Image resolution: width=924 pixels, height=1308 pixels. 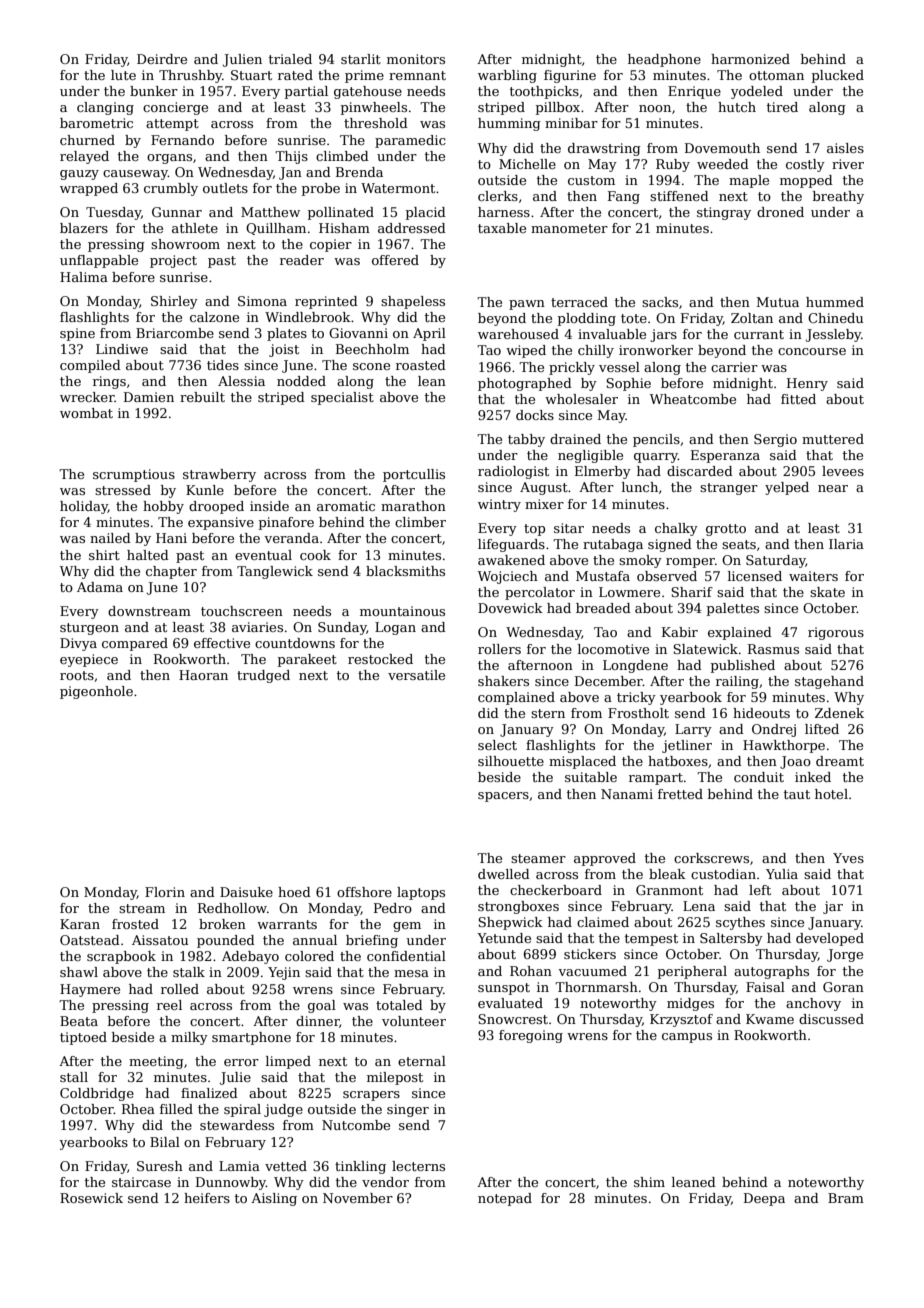 I want to click on cook, so click(x=315, y=555).
